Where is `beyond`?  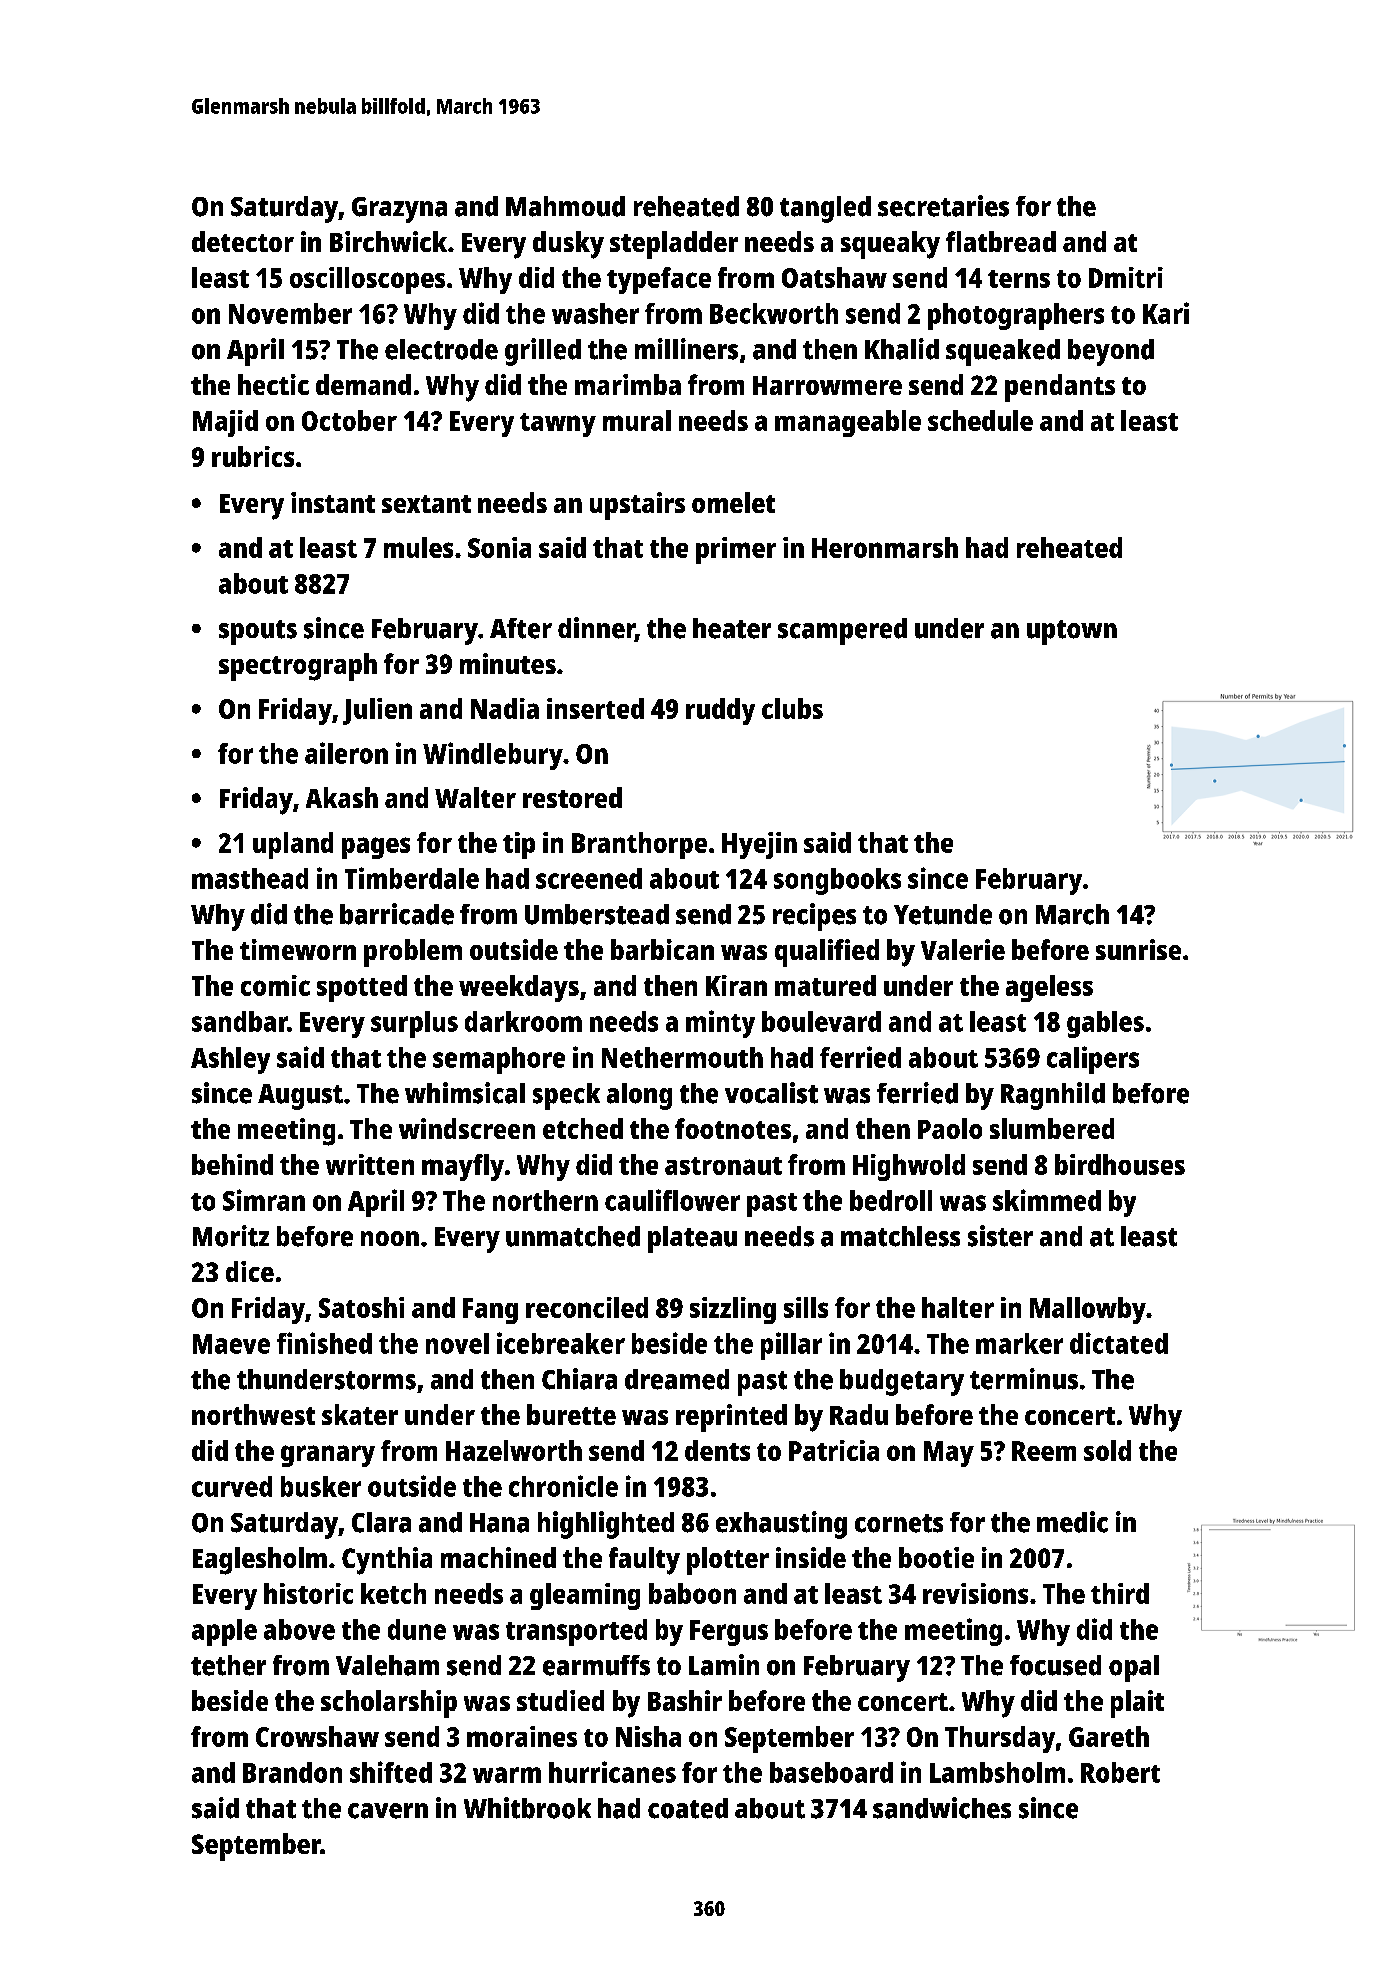
beyond is located at coordinates (1111, 352).
